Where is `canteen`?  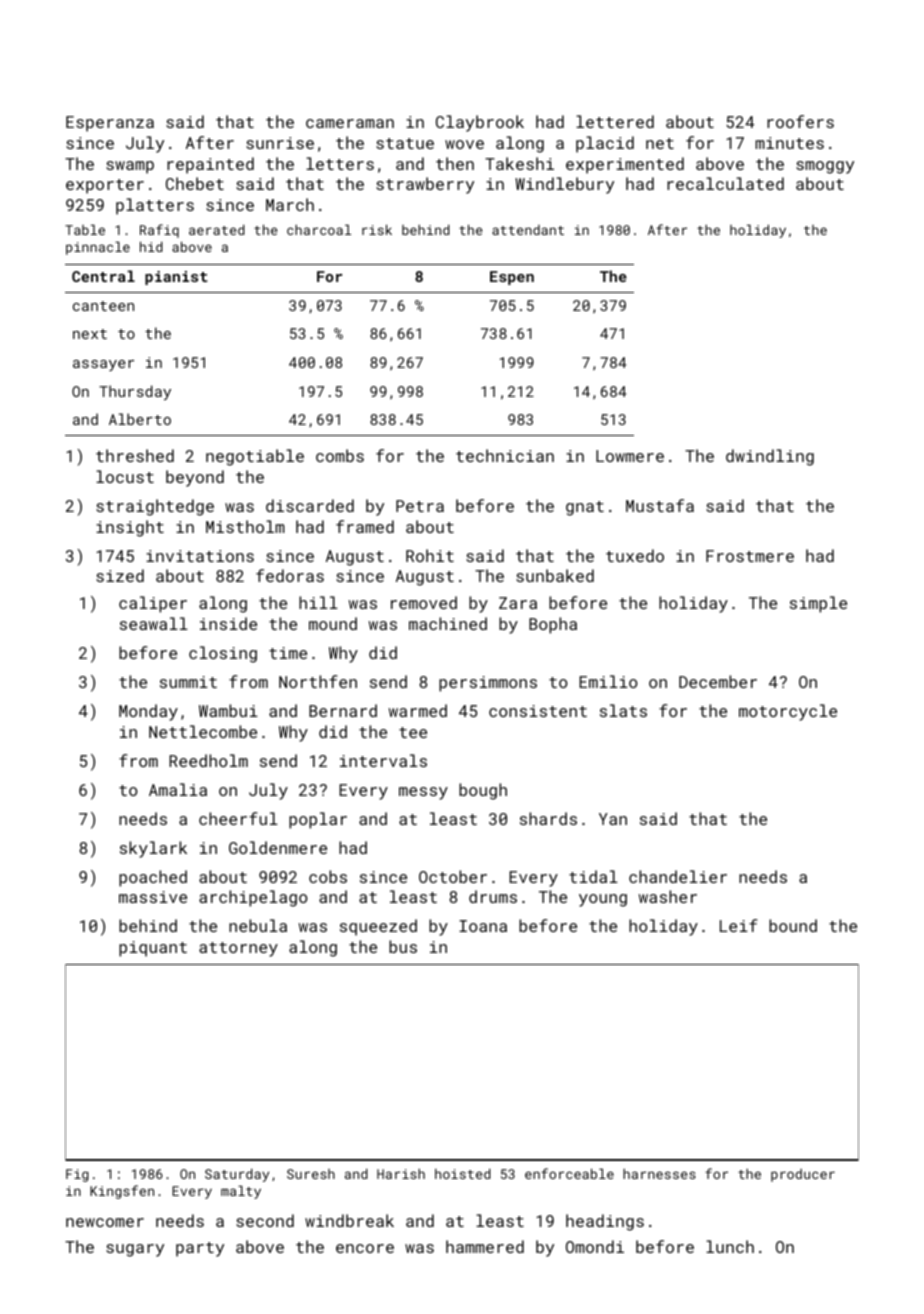
canteen is located at coordinates (103, 306).
